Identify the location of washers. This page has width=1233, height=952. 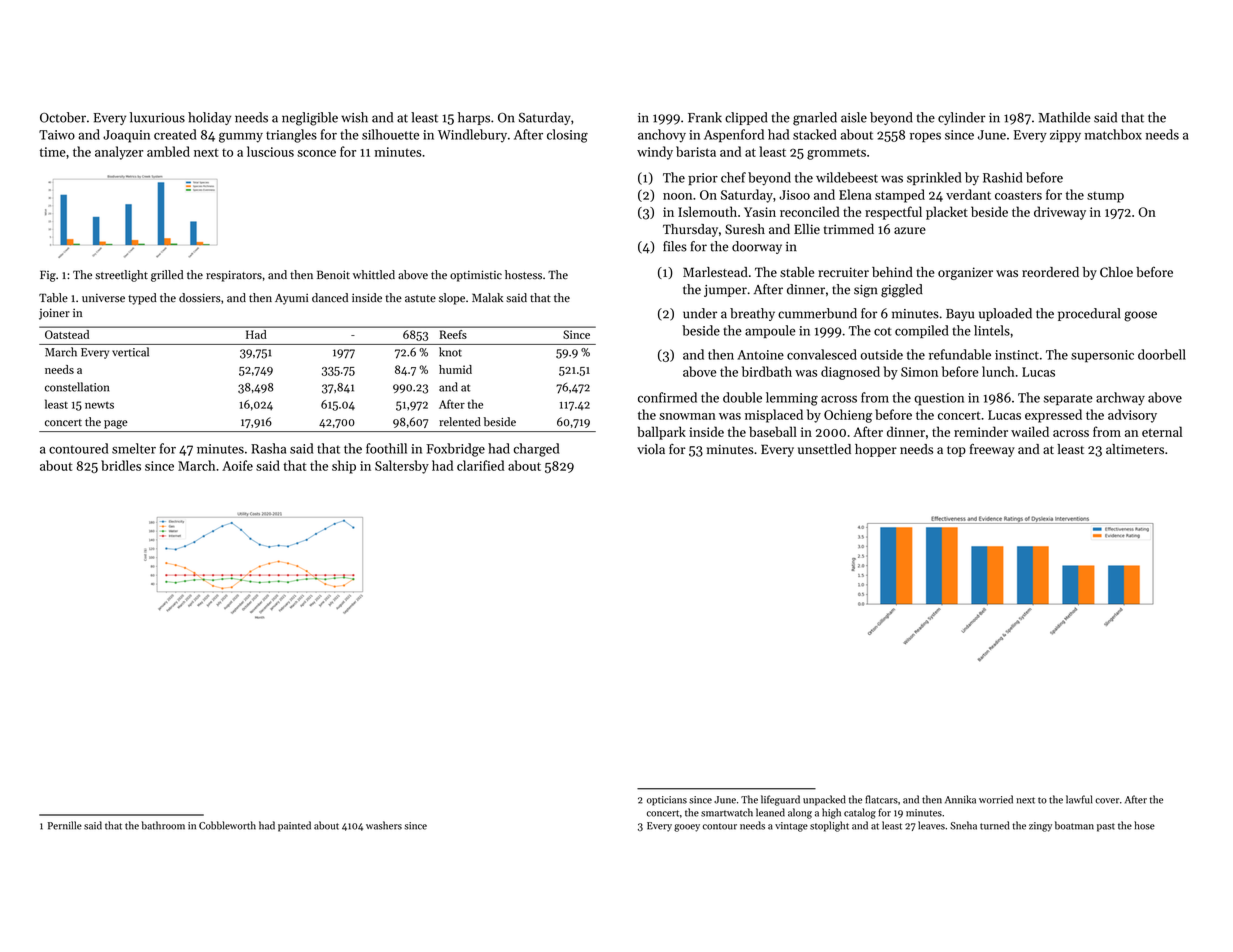
(384, 825).
